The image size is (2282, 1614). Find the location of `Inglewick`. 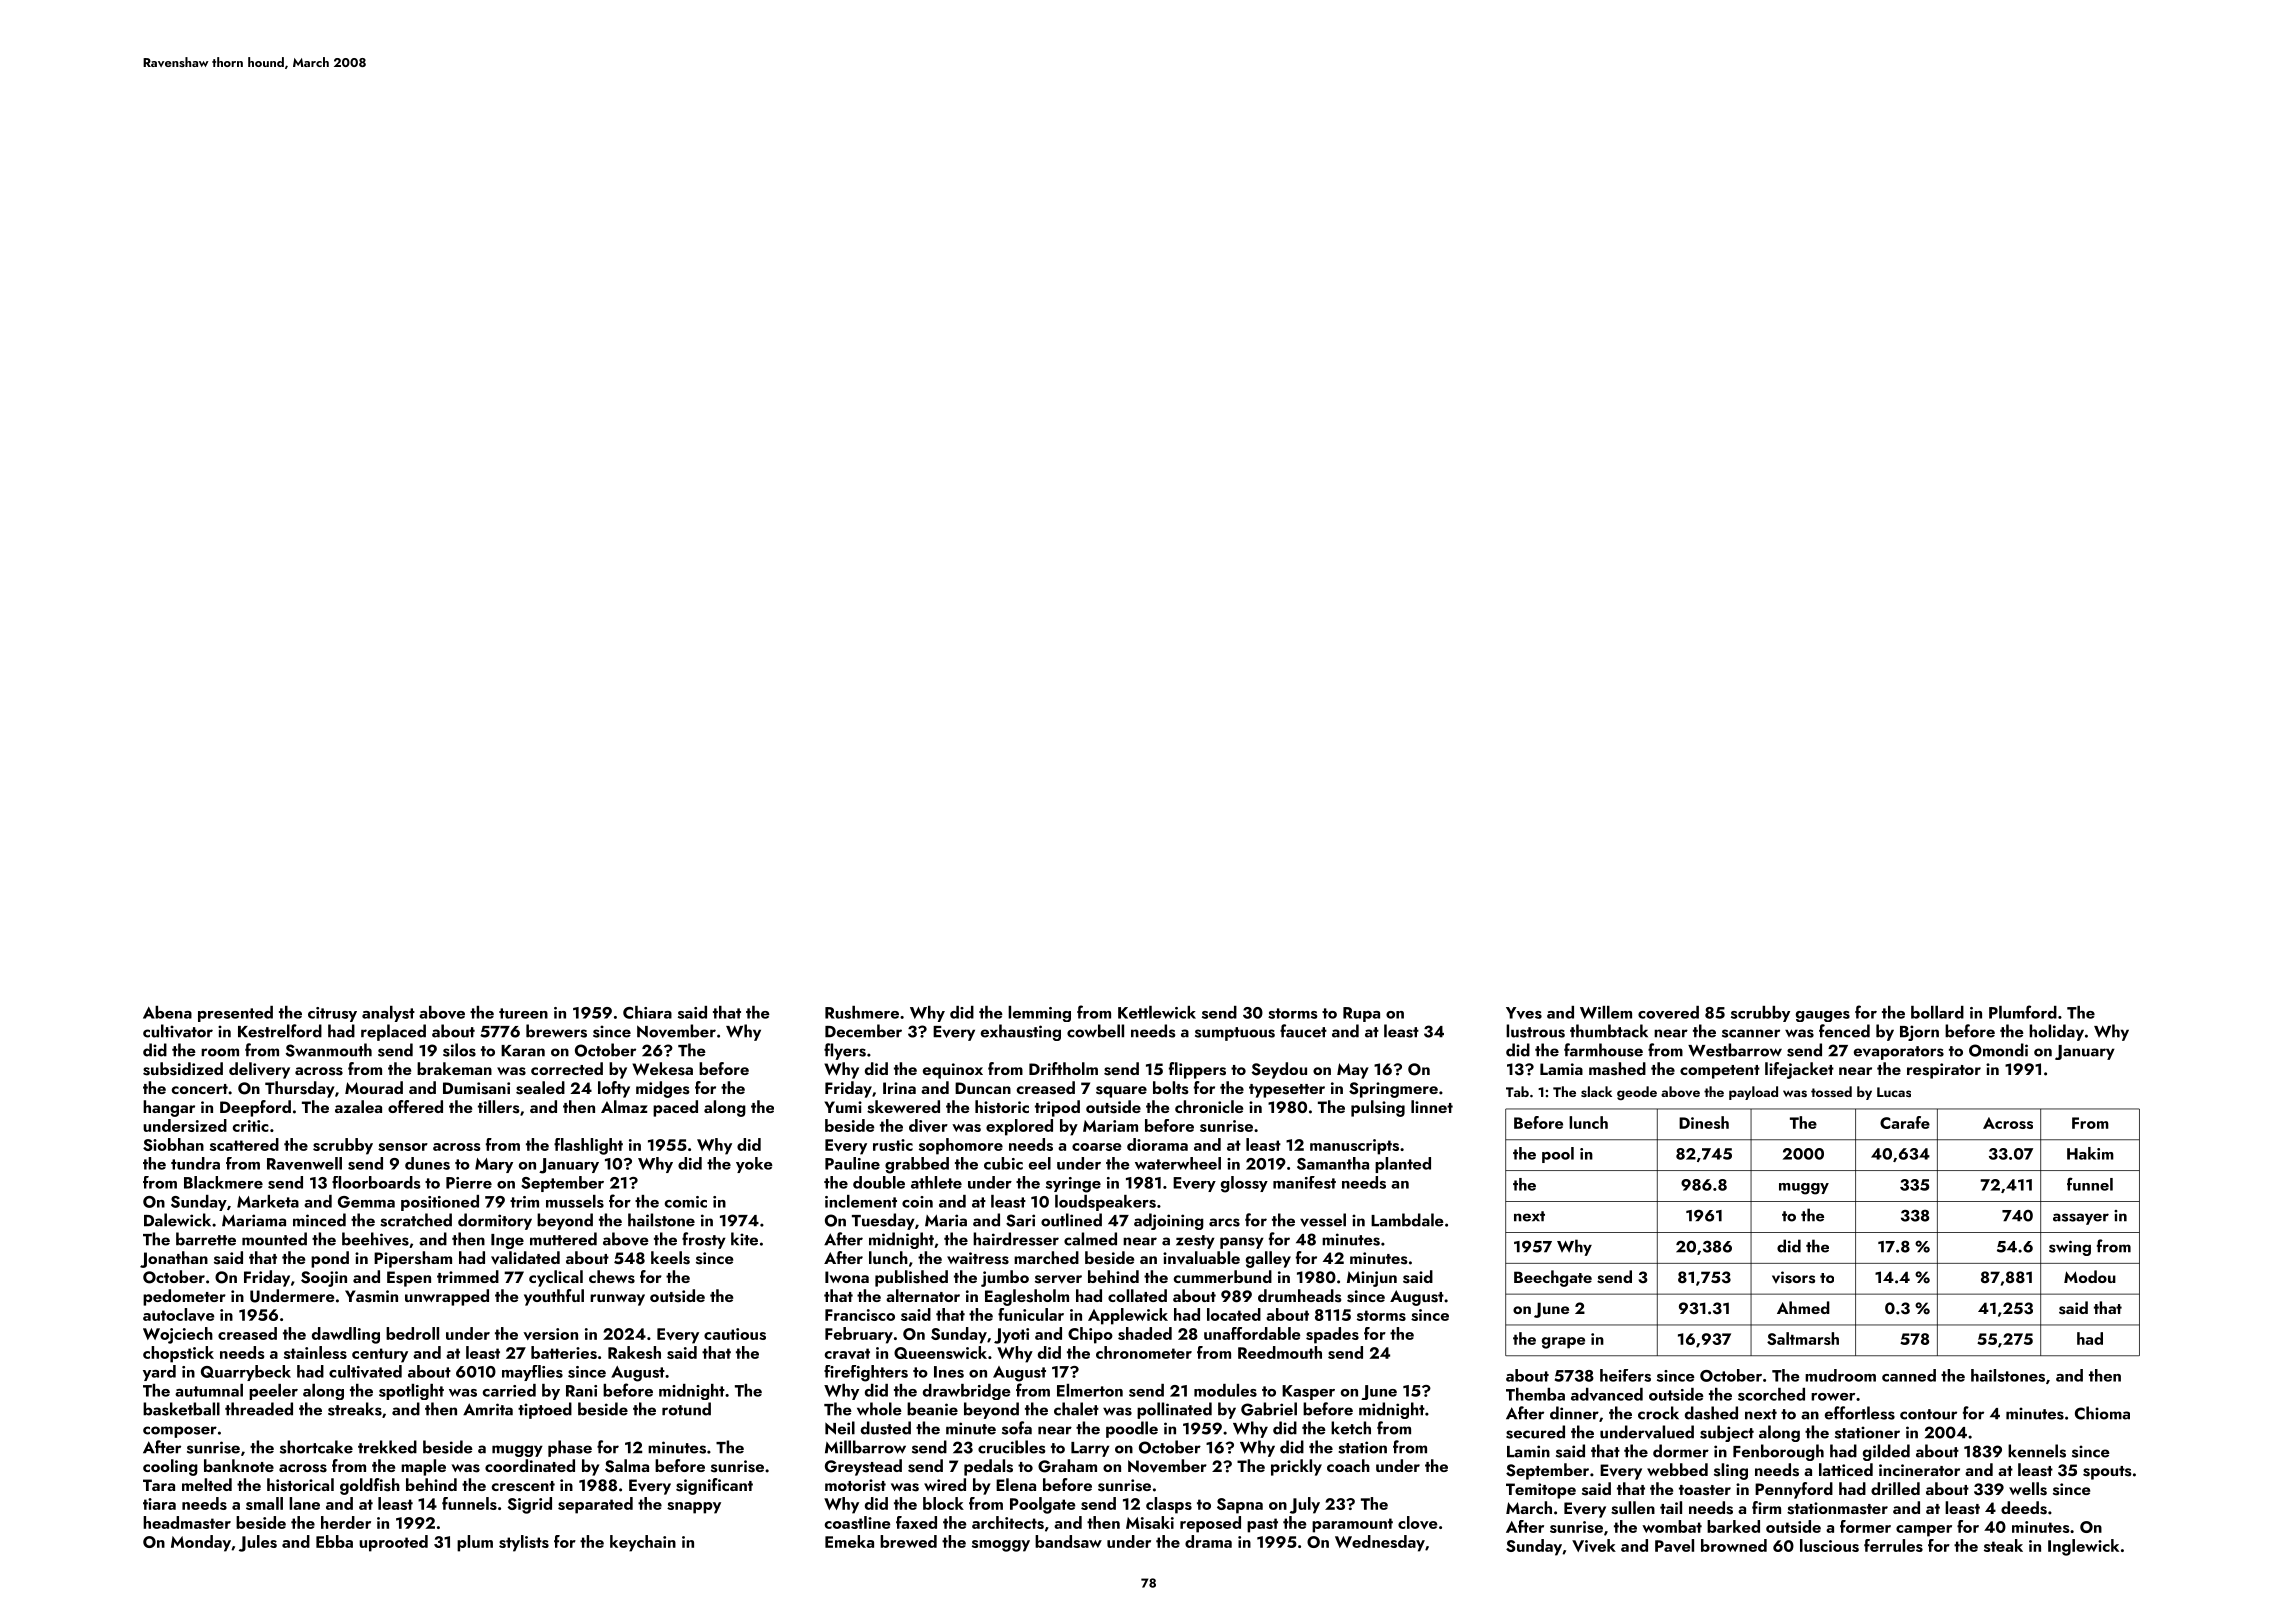

Inglewick is located at coordinates (2083, 1547).
